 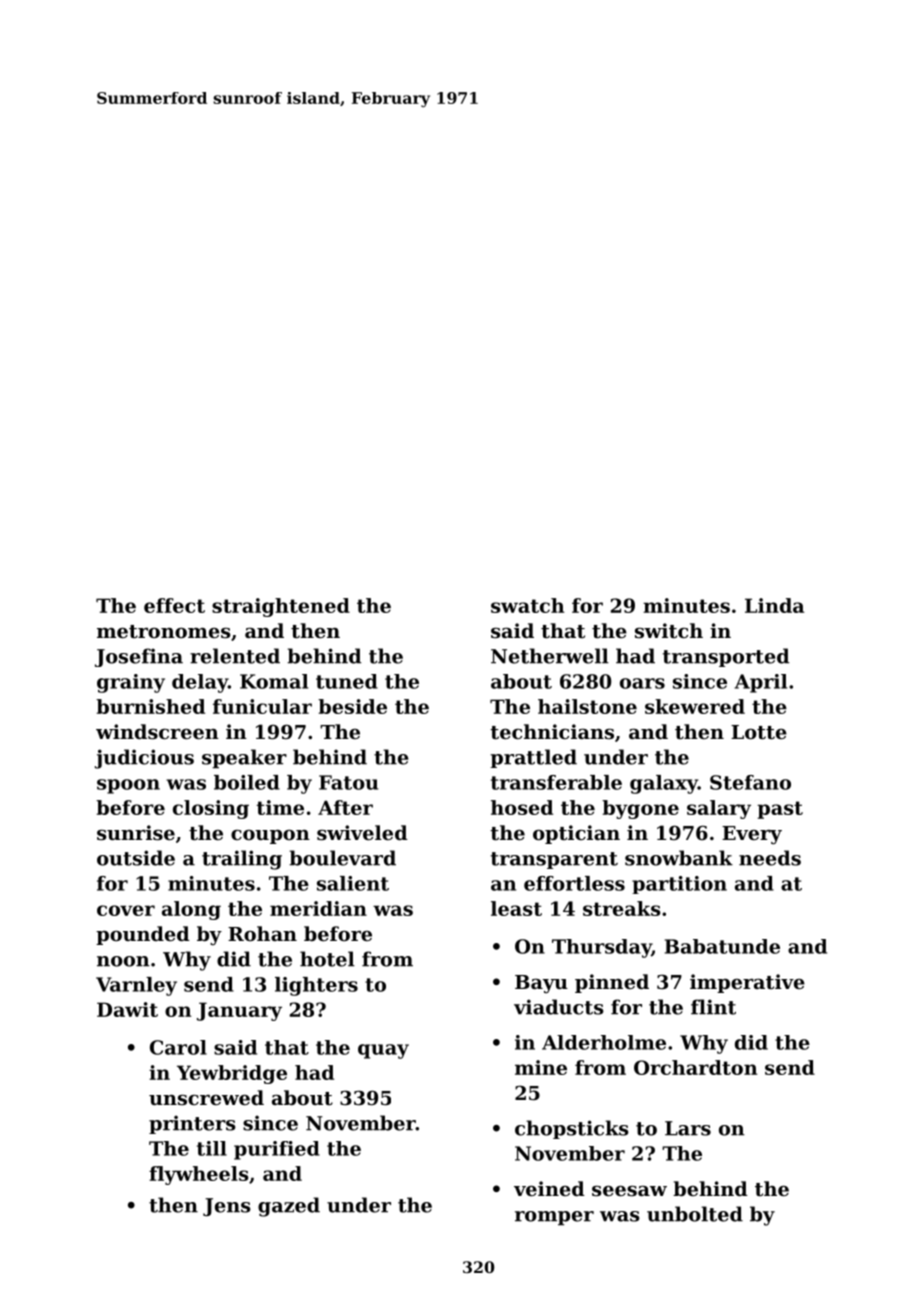 What do you see at coordinates (327, 959) in the document?
I see `hotel` at bounding box center [327, 959].
